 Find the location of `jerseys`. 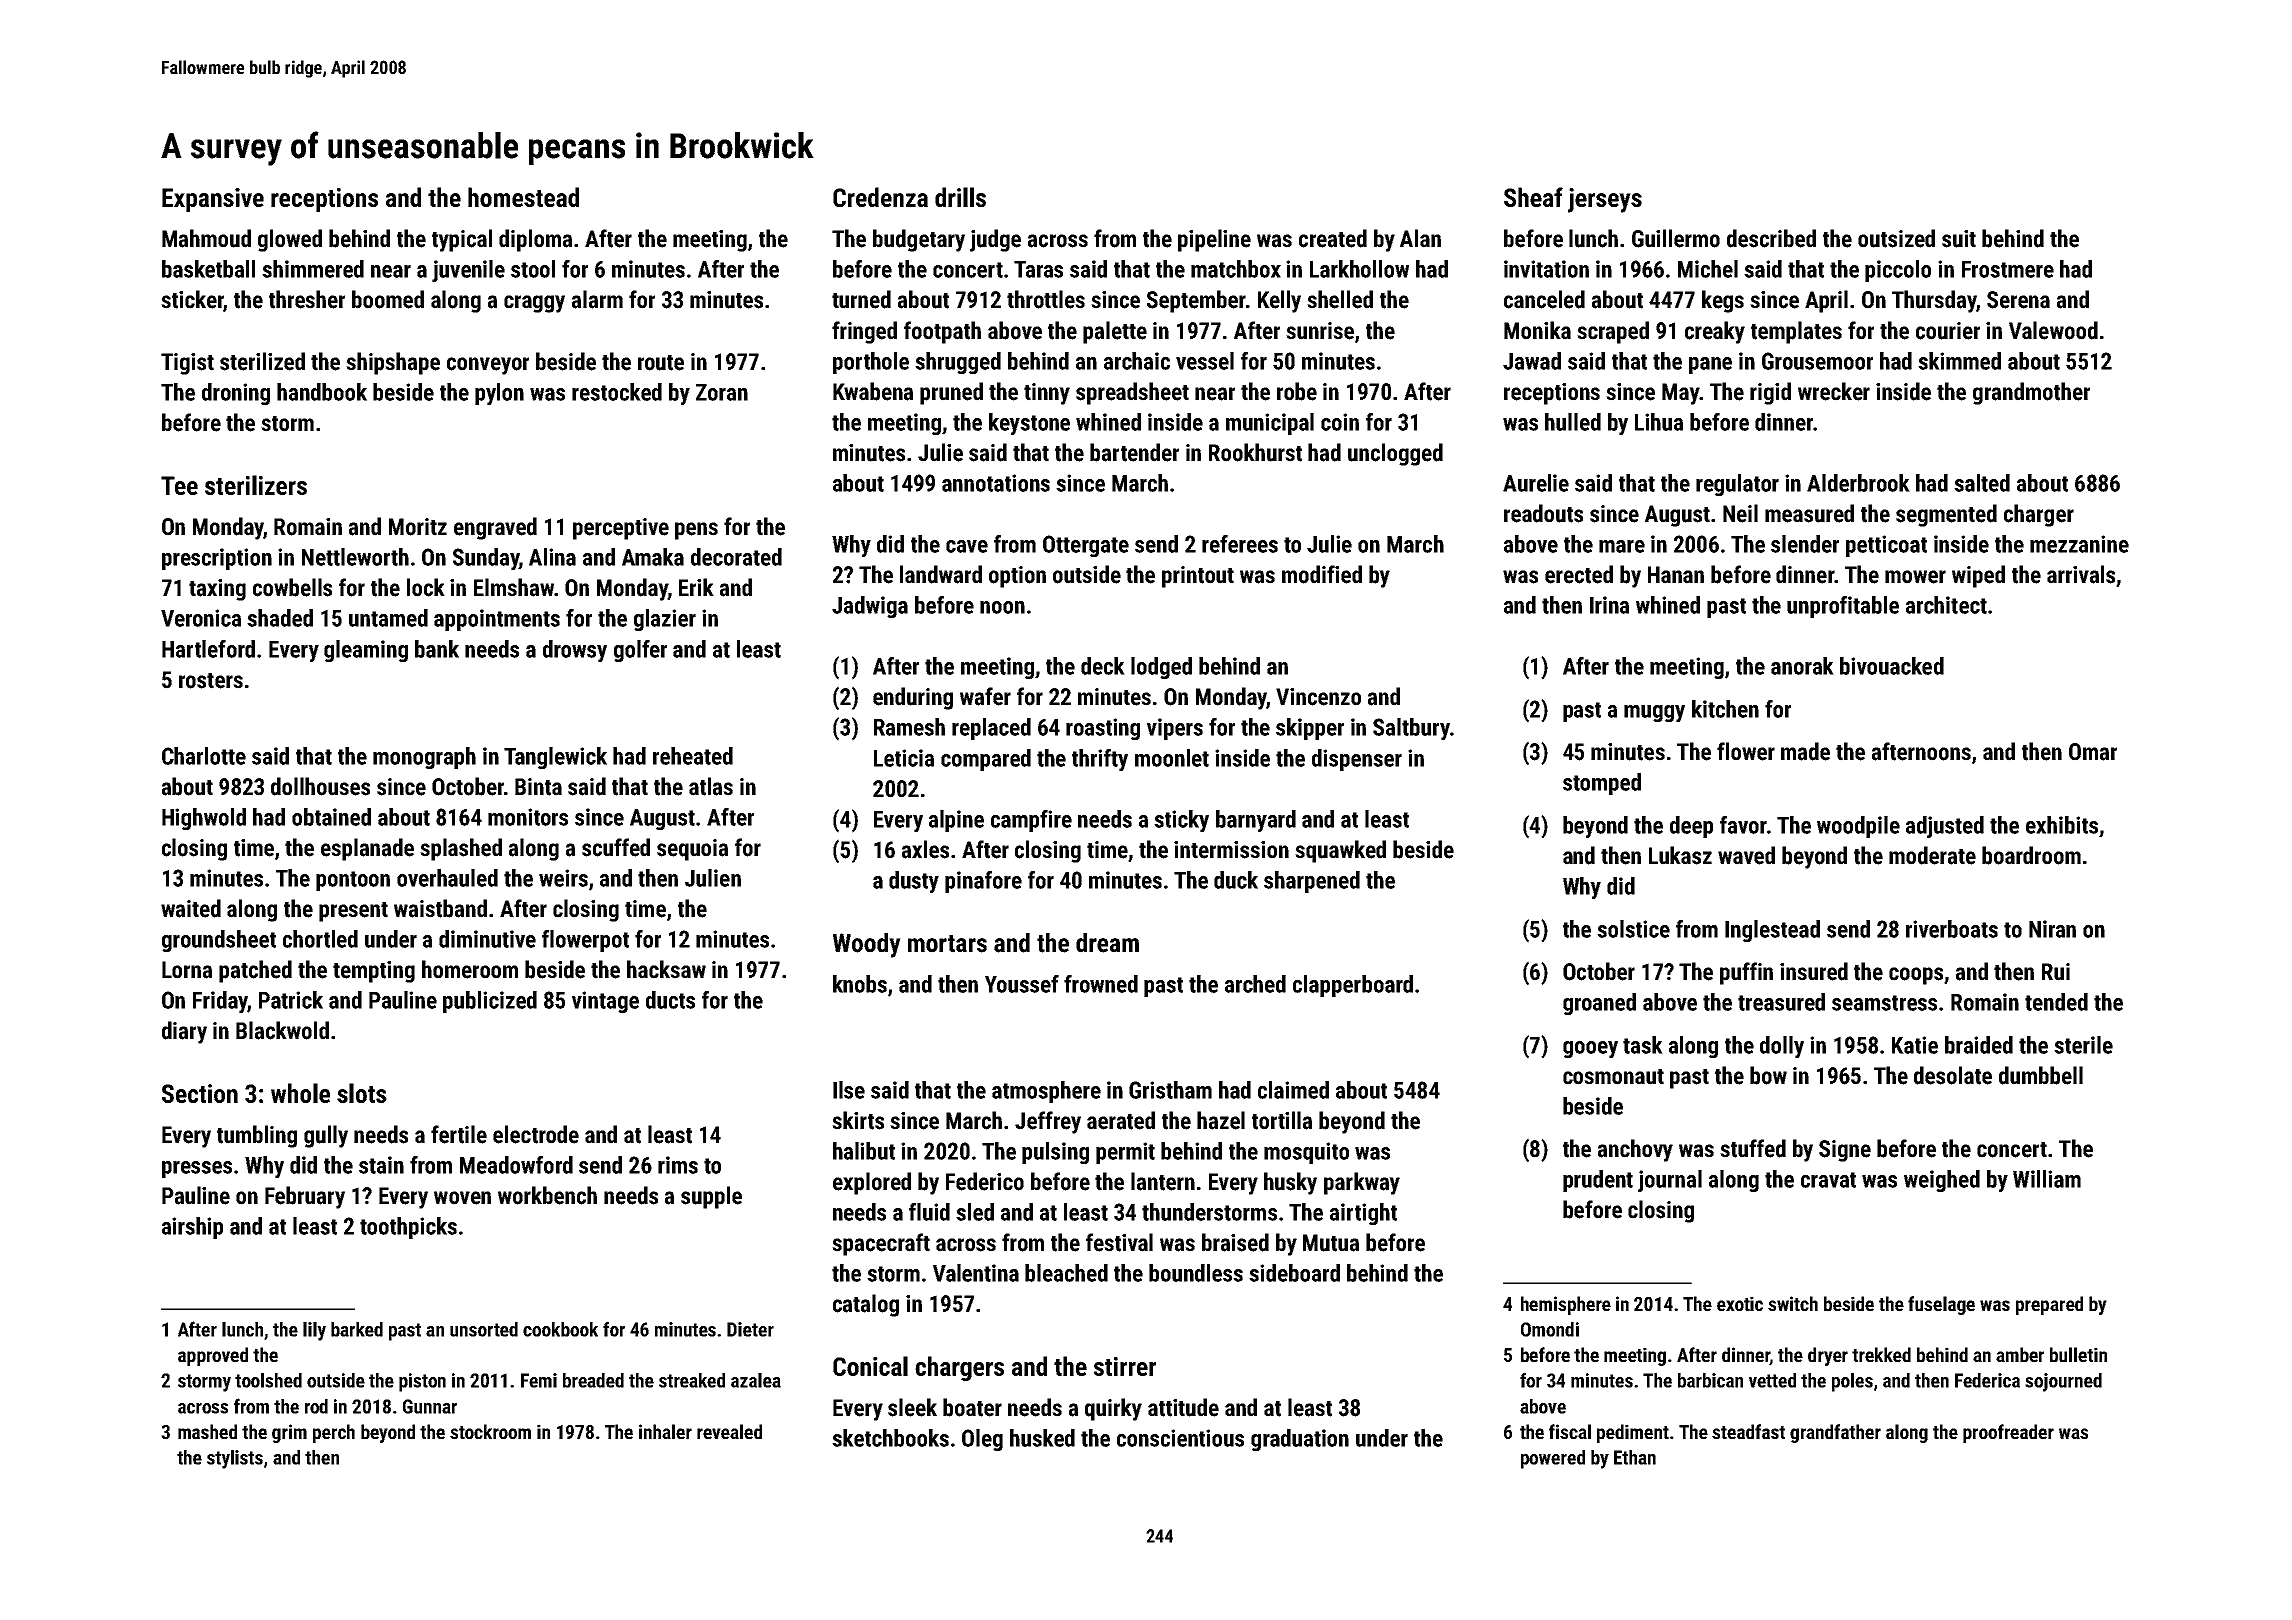

jerseys is located at coordinates (1605, 200).
